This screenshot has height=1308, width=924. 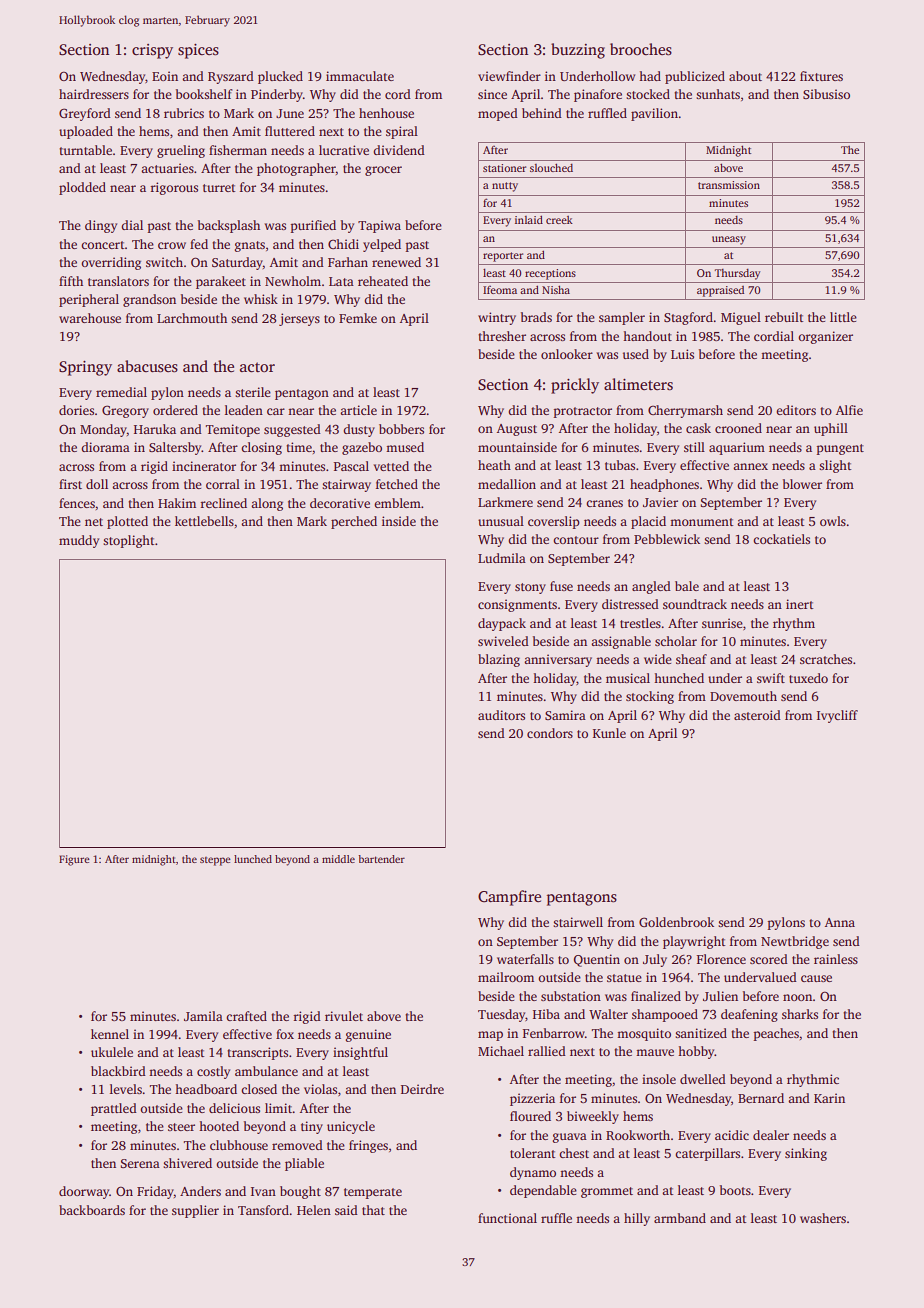 I want to click on emblem, so click(x=397, y=503).
